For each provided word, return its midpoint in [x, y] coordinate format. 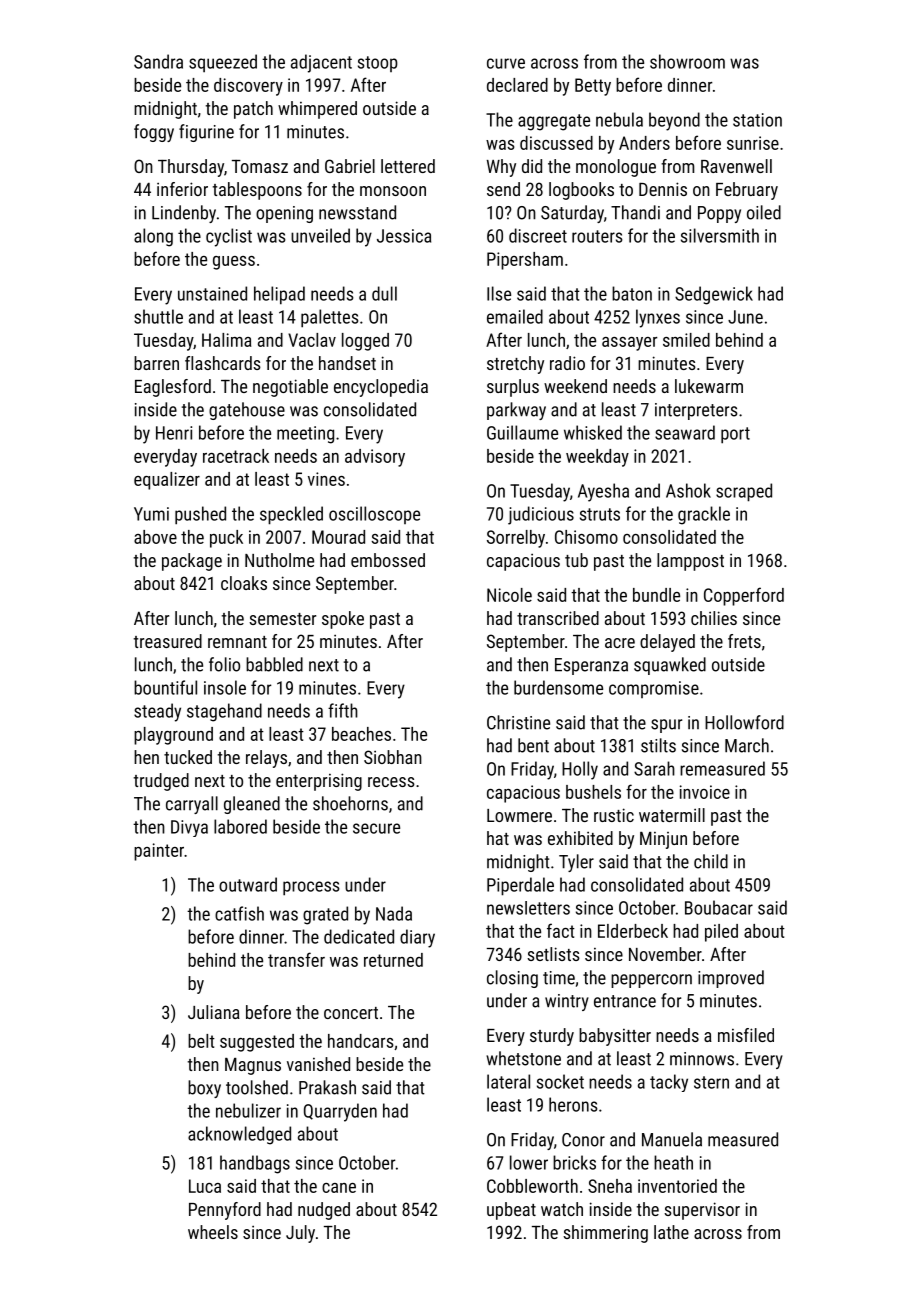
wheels [213, 1232]
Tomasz [260, 166]
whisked [593, 432]
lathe [671, 1232]
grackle [704, 515]
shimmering [605, 1234]
